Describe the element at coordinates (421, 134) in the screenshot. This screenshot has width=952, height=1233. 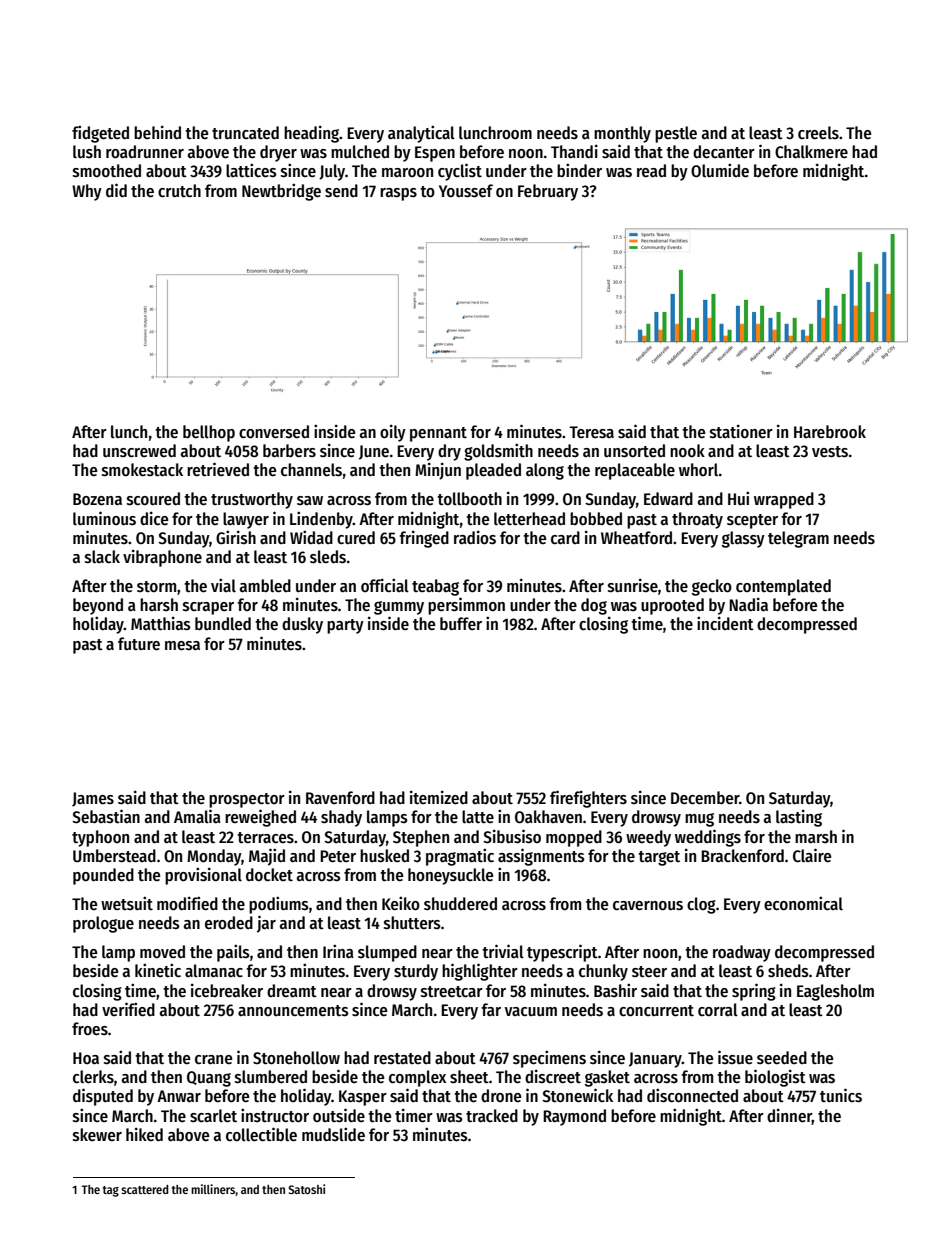
I see `analytical` at that location.
